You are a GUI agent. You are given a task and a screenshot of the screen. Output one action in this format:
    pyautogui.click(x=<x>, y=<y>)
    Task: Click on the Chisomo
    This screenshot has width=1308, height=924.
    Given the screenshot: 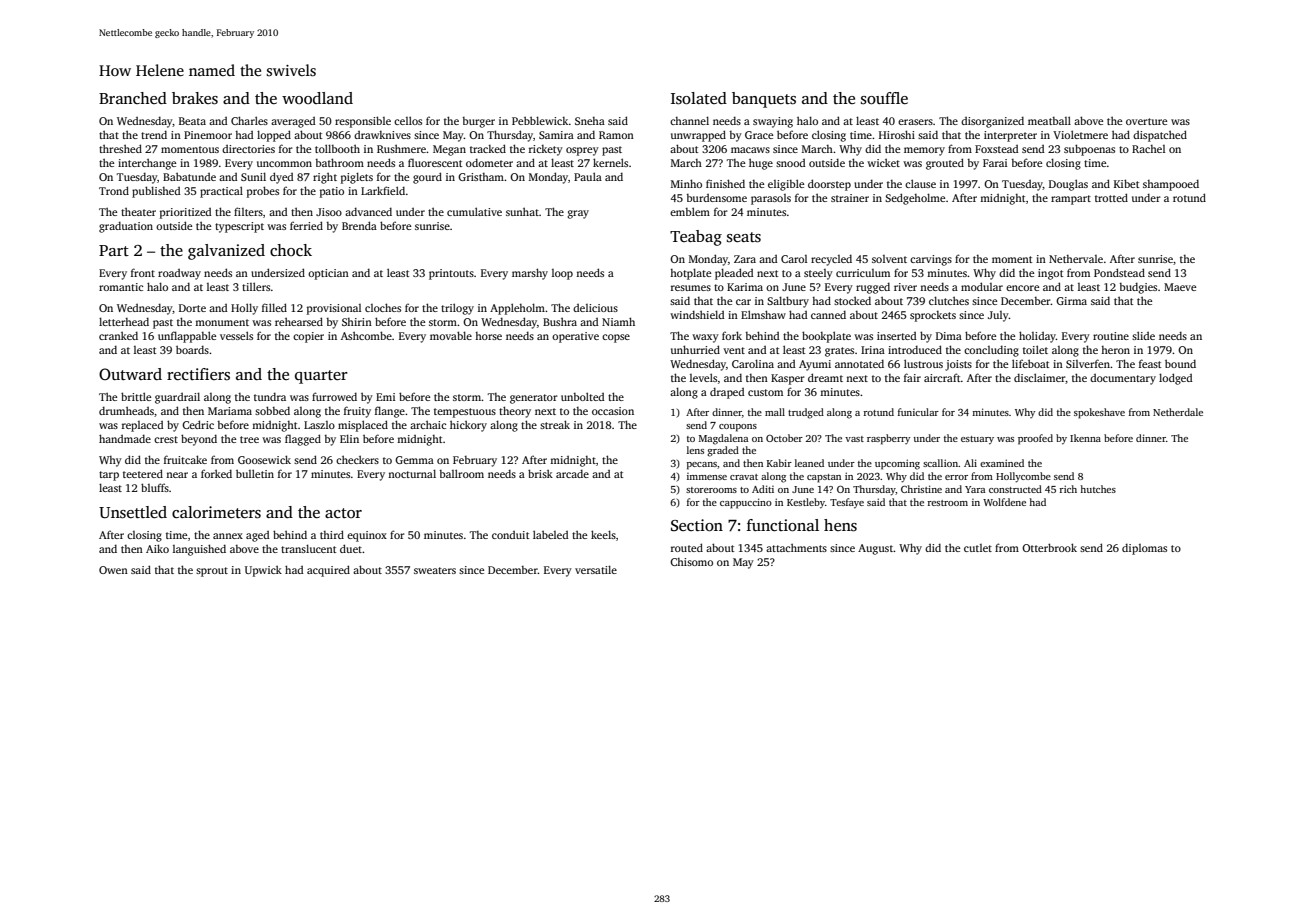 What is the action you would take?
    pyautogui.click(x=691, y=562)
